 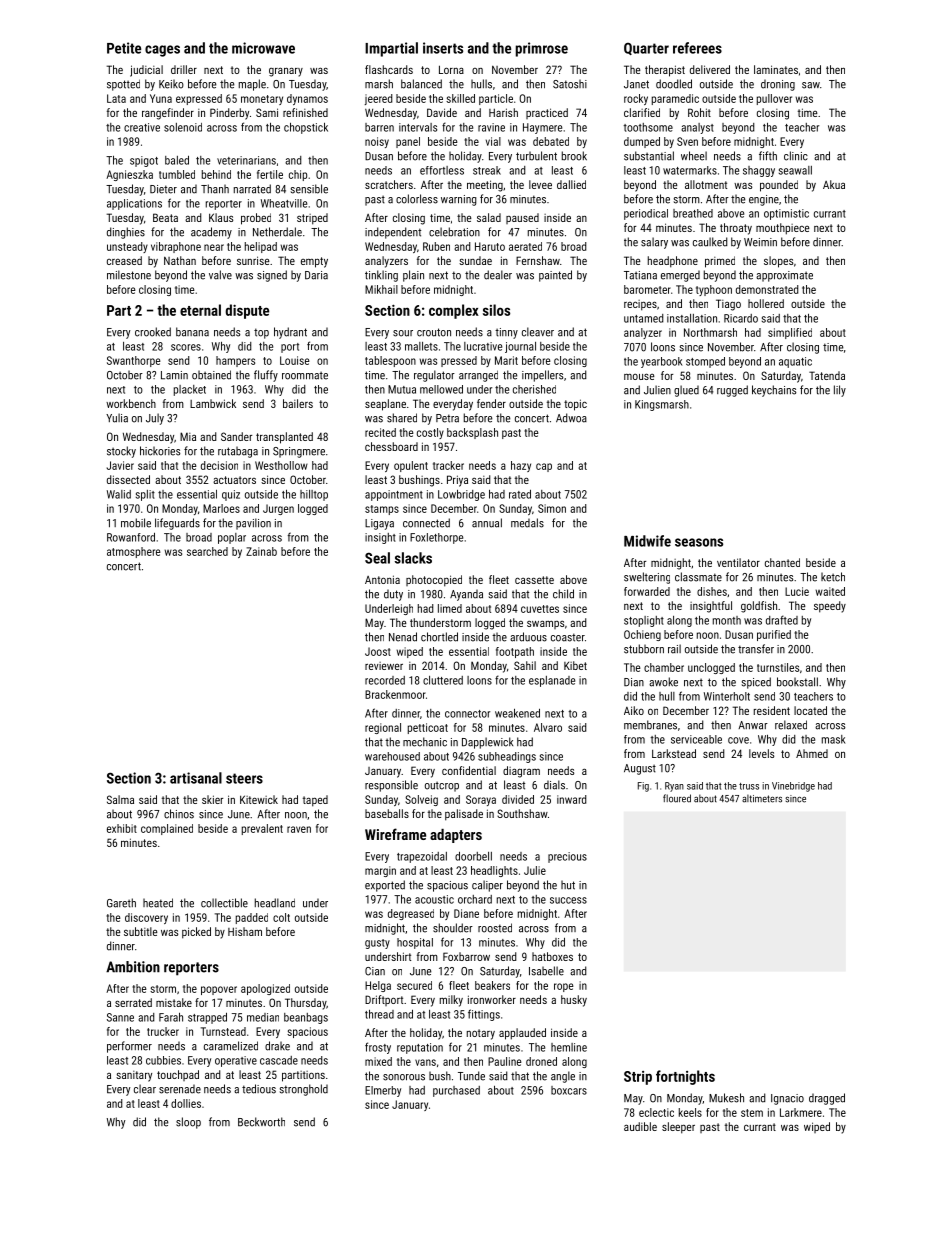 I want to click on Vinebridge, so click(x=793, y=787).
